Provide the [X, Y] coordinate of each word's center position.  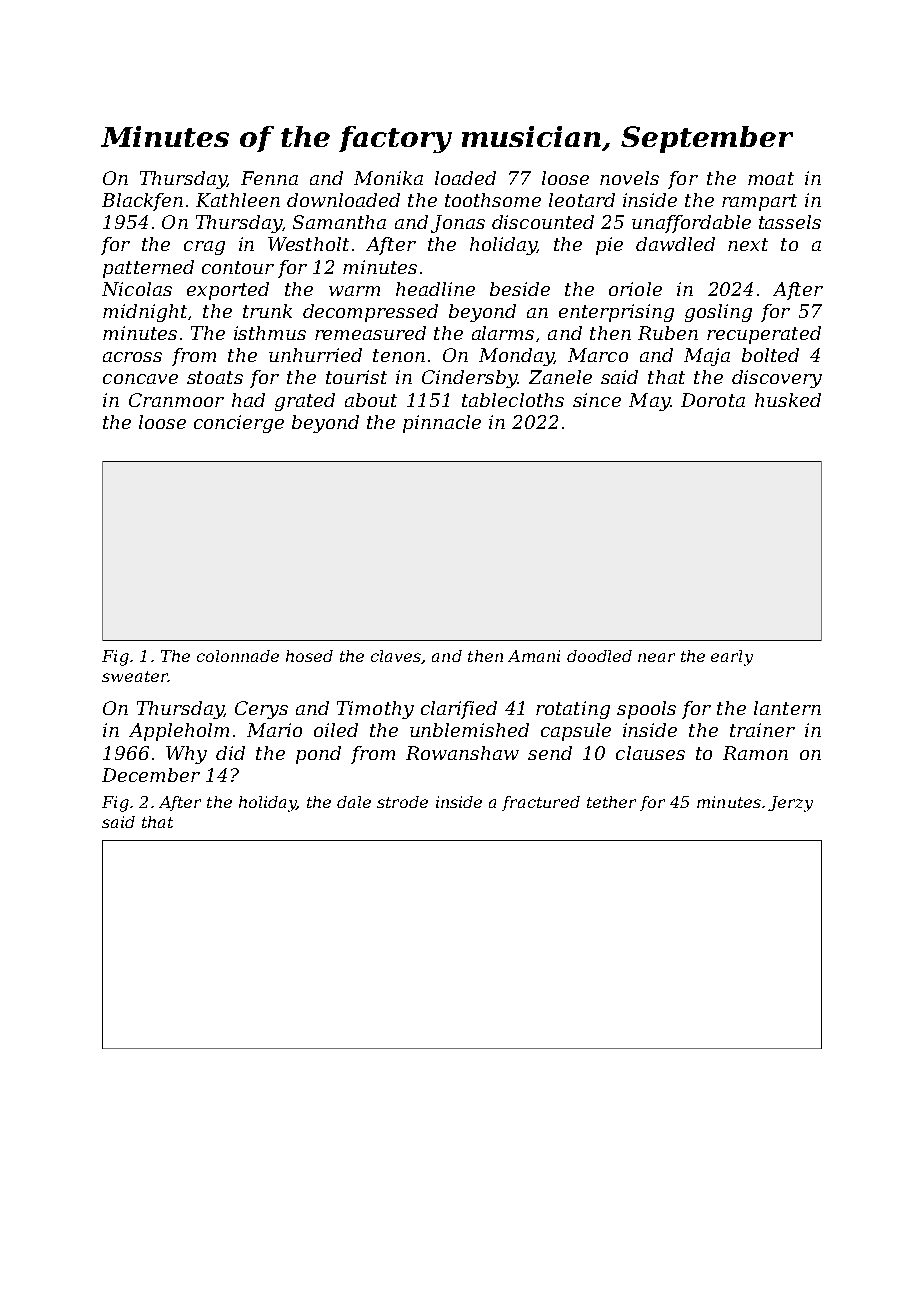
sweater [135, 676]
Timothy [375, 710]
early [732, 658]
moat [771, 178]
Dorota [713, 400]
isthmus [270, 333]
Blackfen [142, 202]
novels [629, 178]
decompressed [370, 313]
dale [354, 802]
